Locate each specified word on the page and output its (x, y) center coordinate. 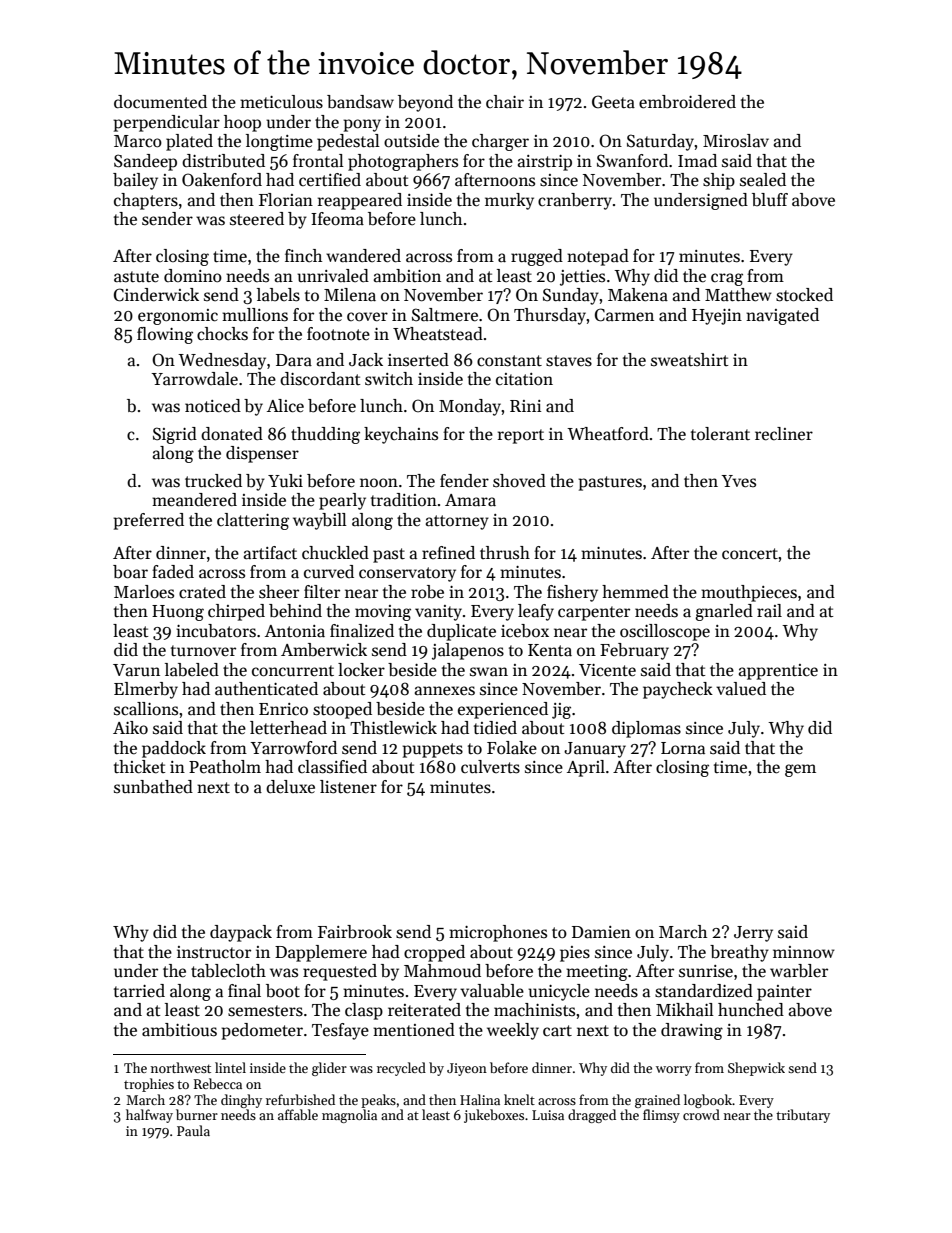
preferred (148, 521)
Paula (193, 1130)
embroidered (687, 102)
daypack (241, 933)
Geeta (613, 102)
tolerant (720, 434)
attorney (457, 522)
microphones (498, 933)
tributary (803, 1116)
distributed (223, 161)
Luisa (548, 1115)
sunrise (706, 971)
